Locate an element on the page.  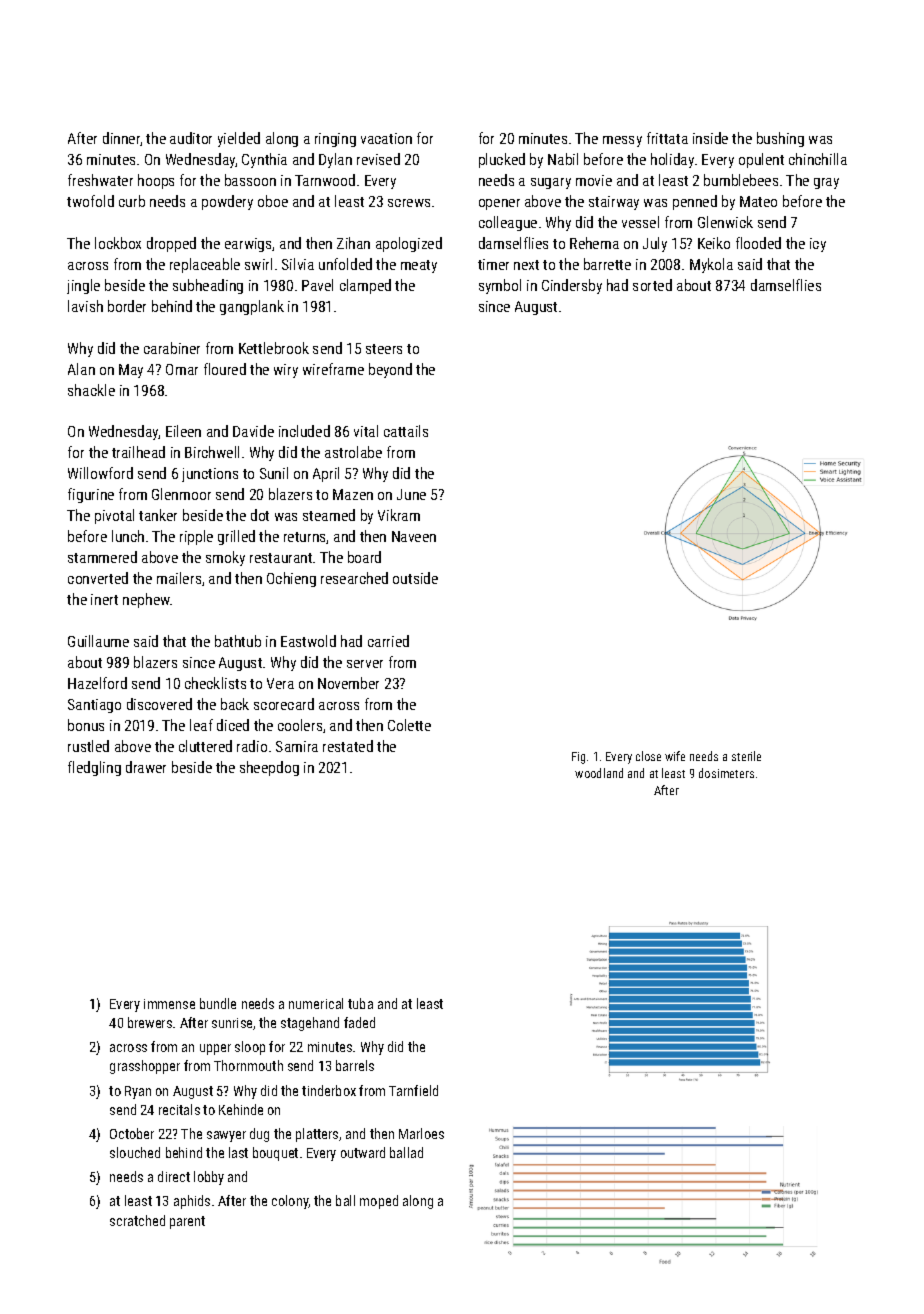
Guillaume is located at coordinates (98, 641).
